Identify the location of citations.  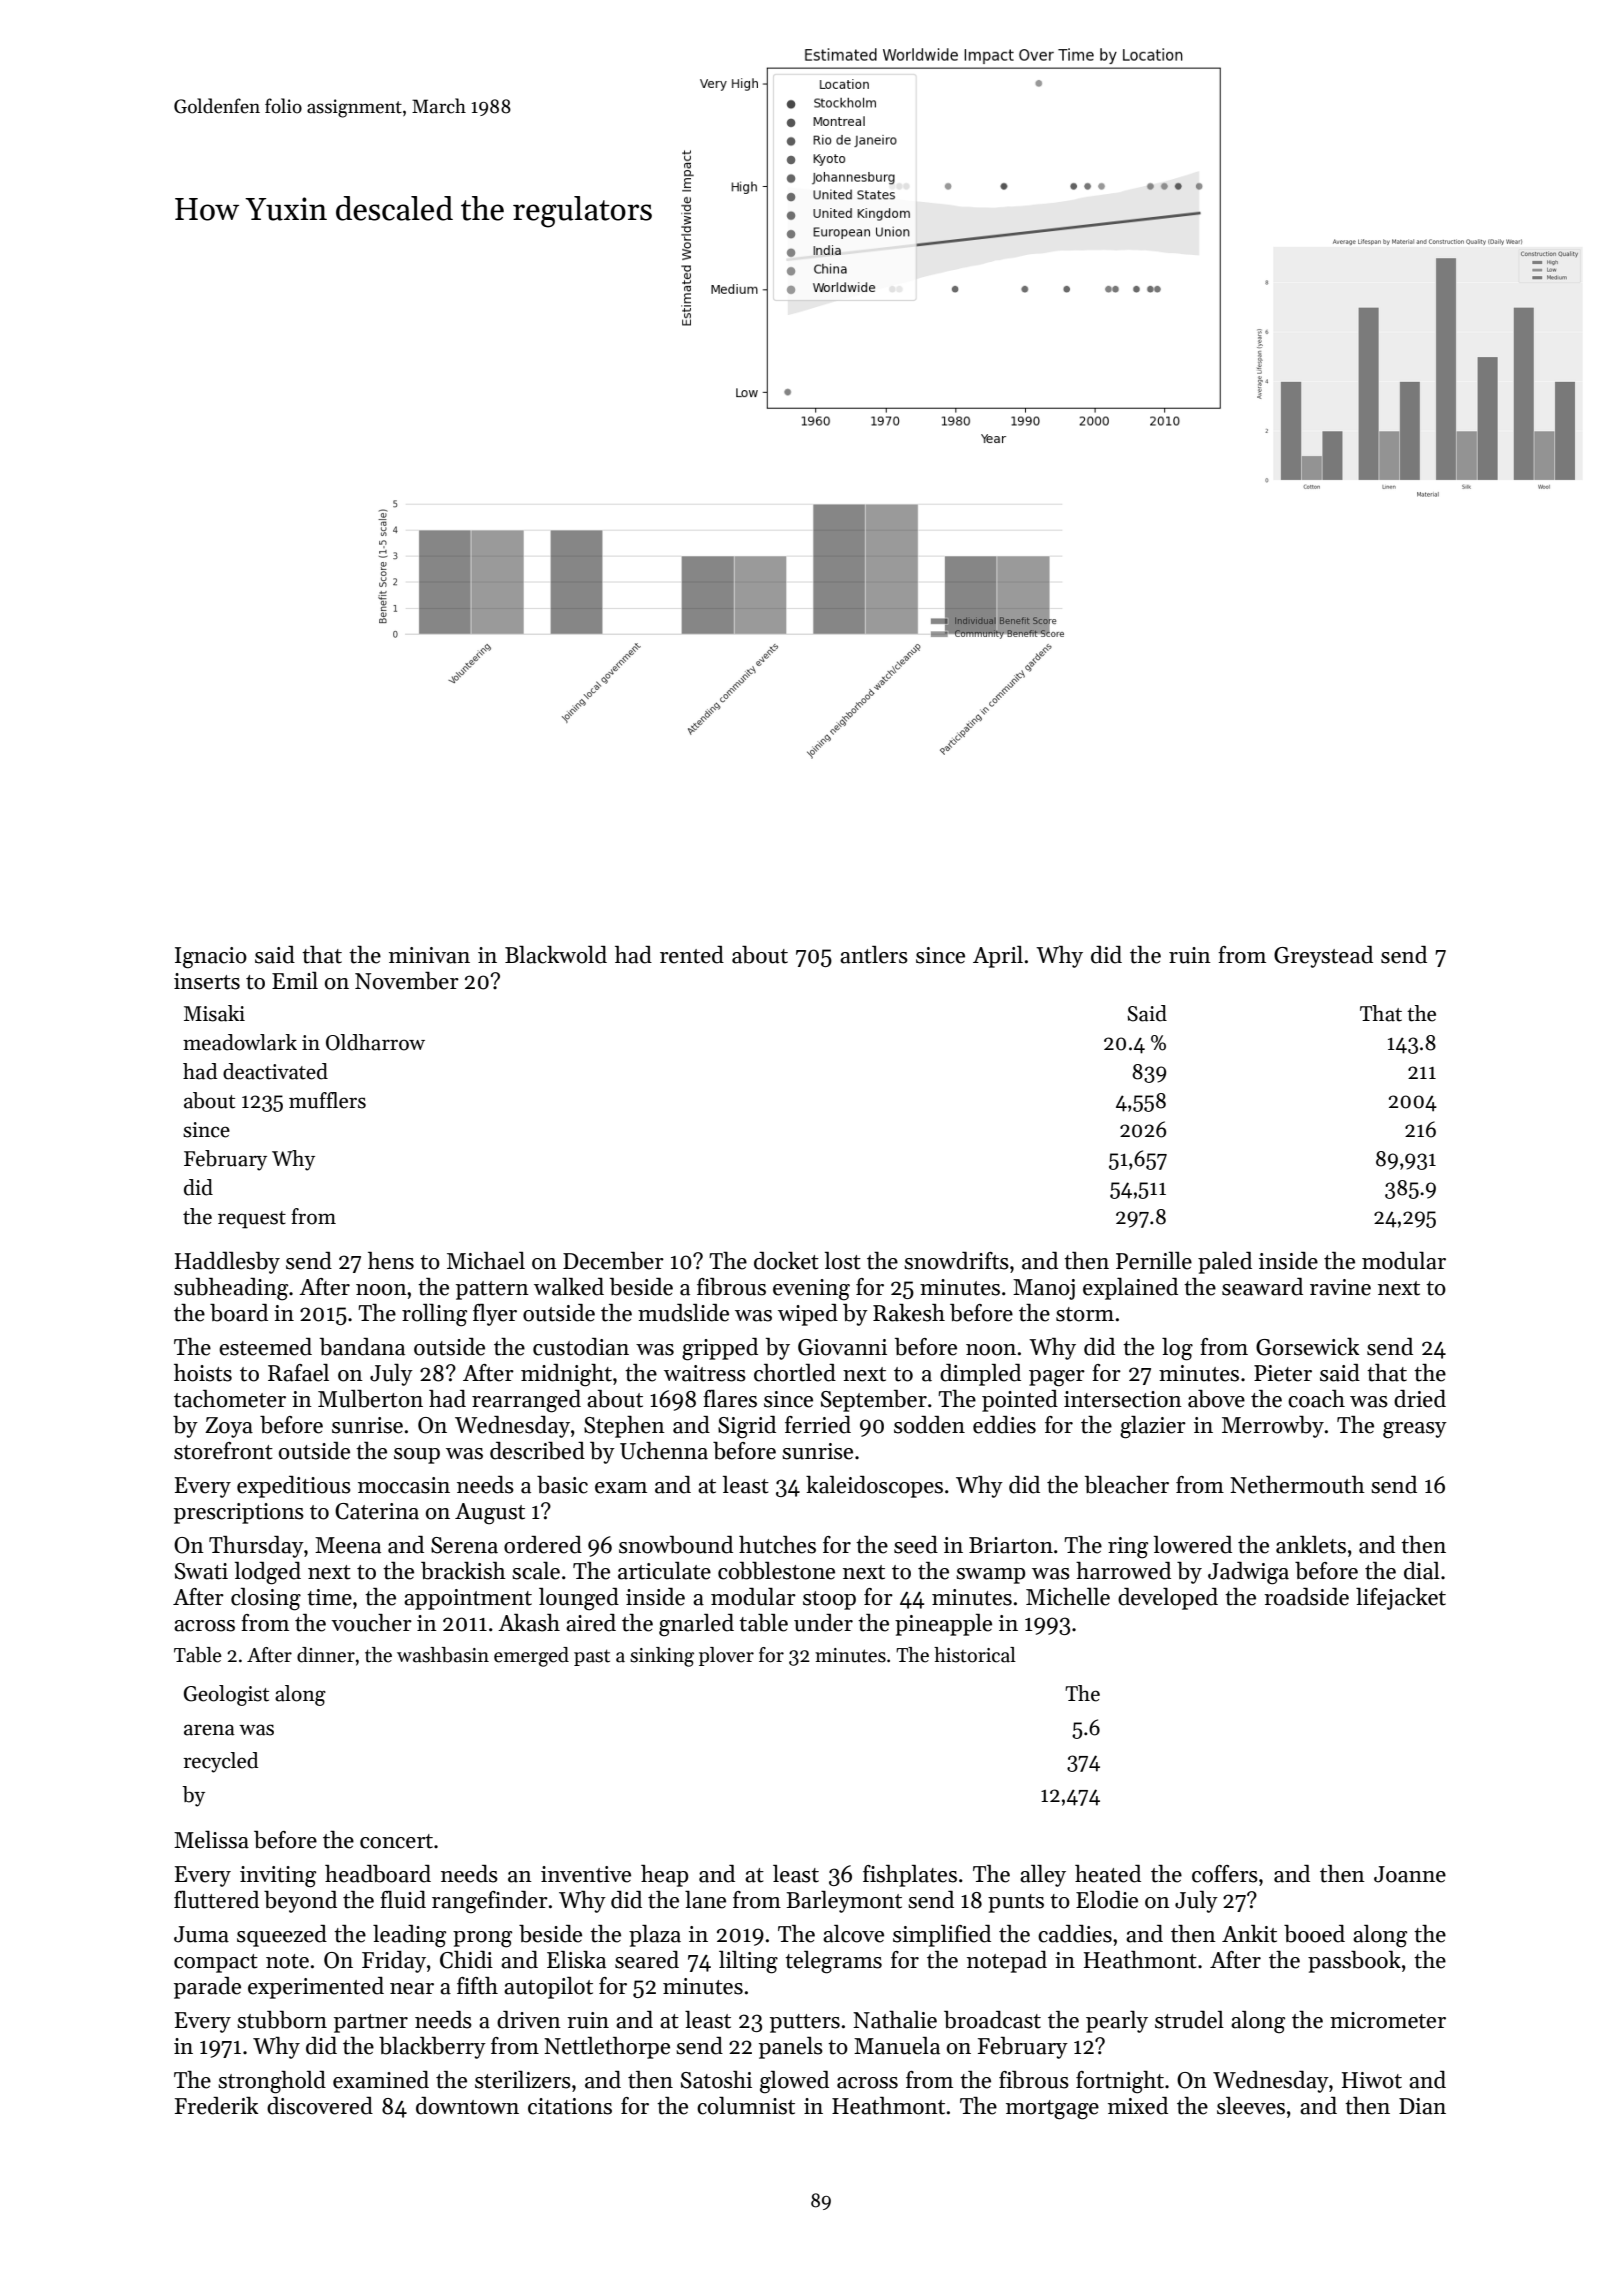
(570, 2106).
